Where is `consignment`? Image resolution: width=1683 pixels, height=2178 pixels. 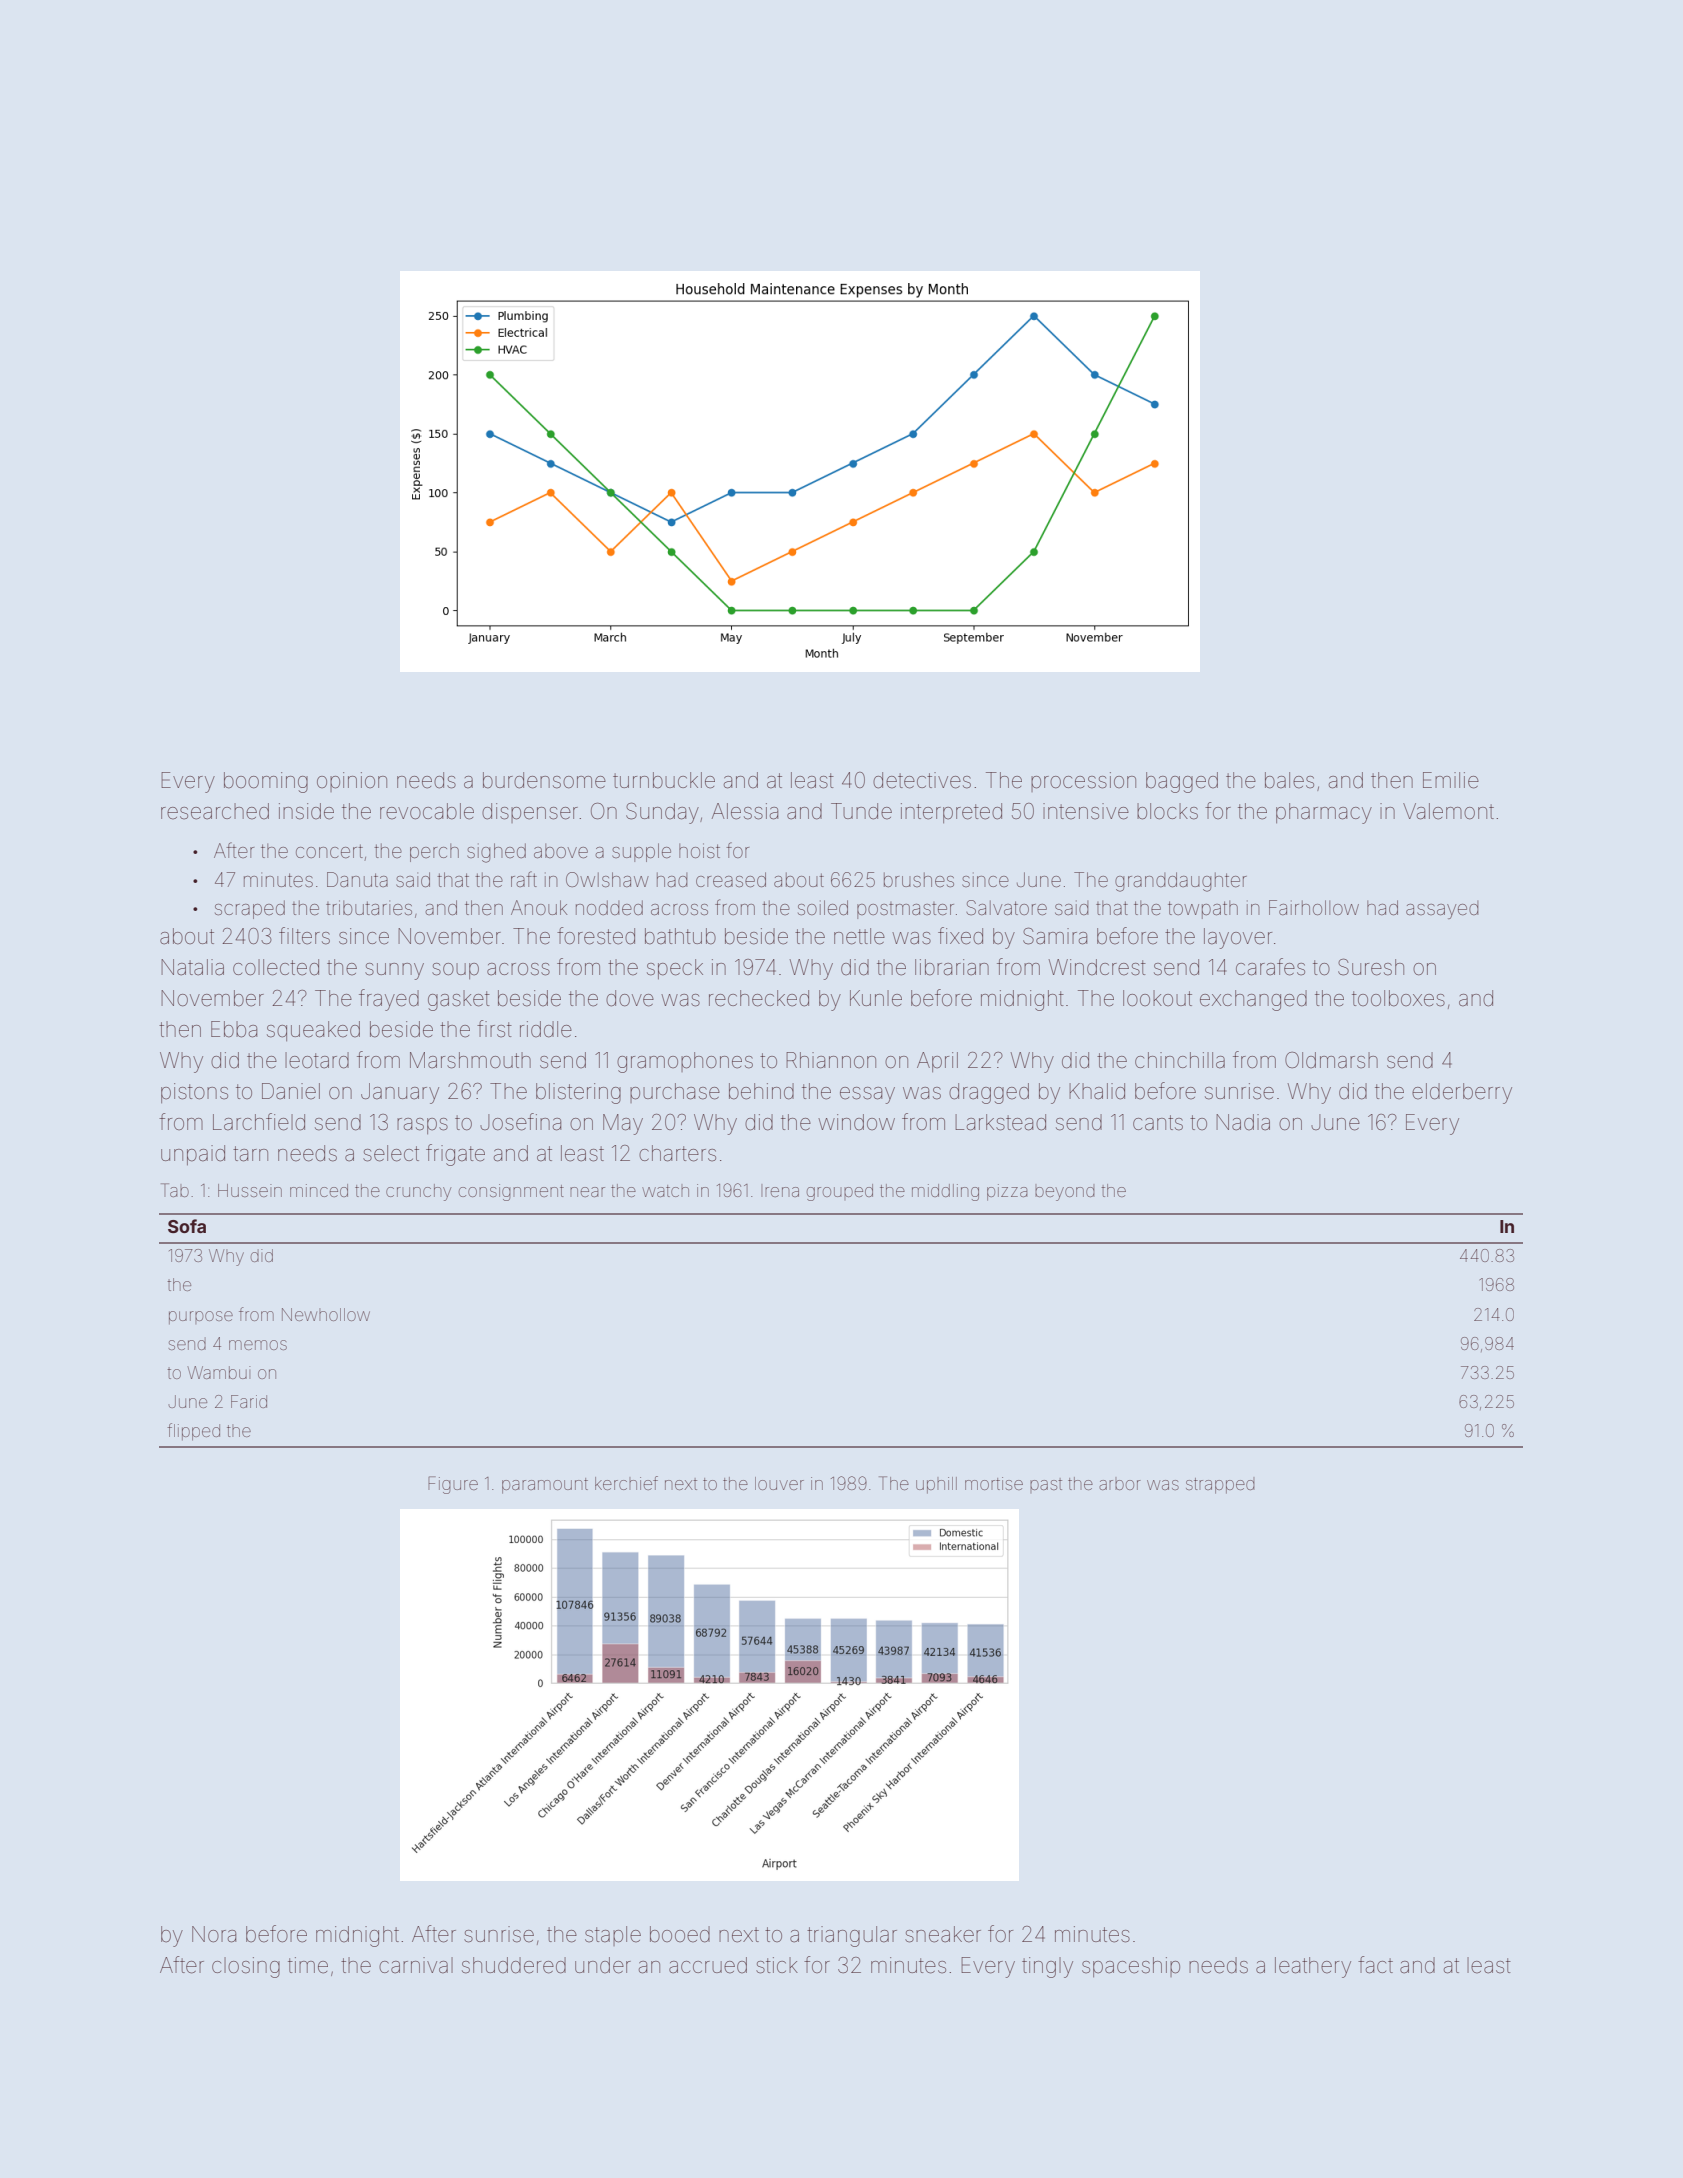 consignment is located at coordinates (511, 1192).
